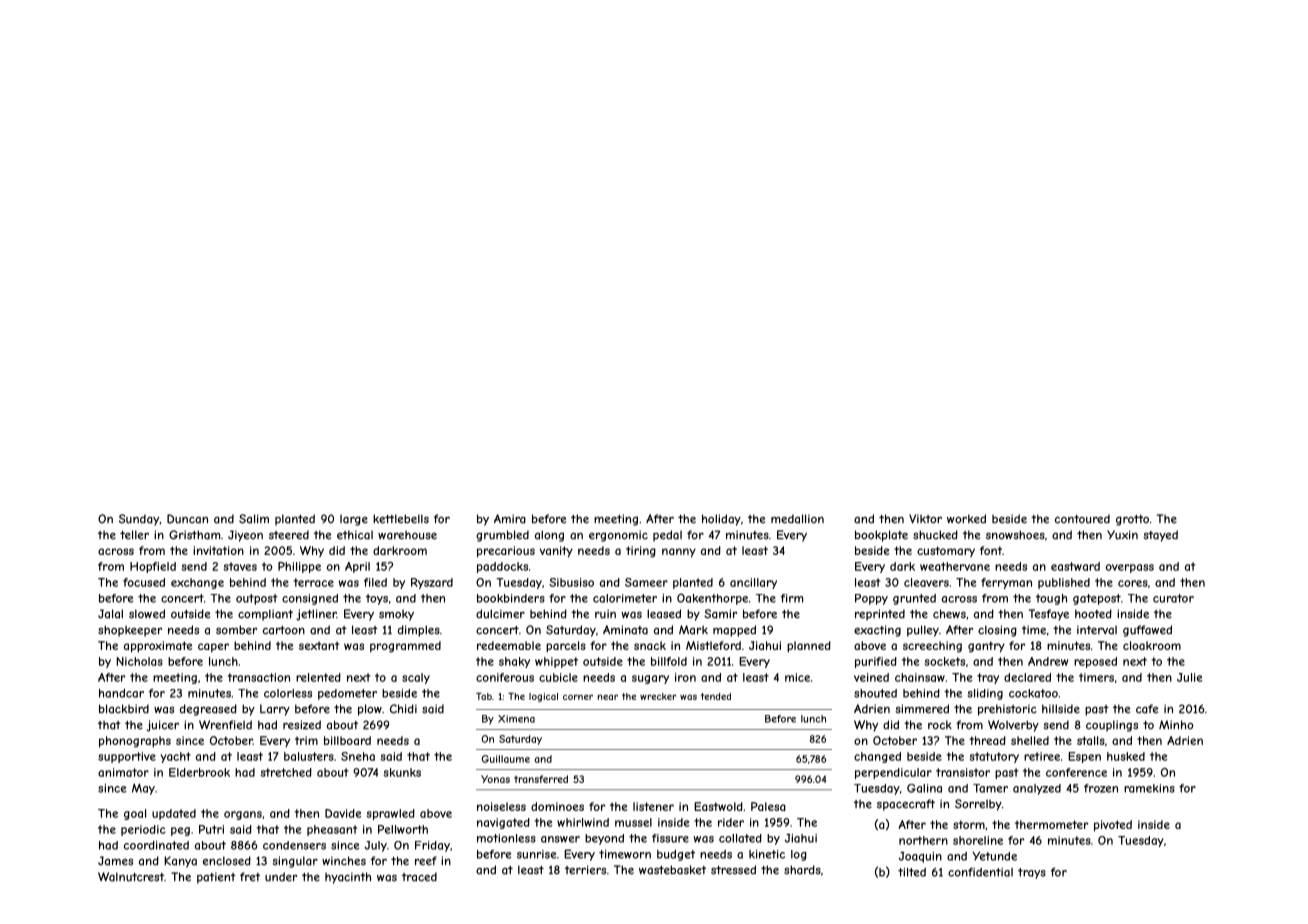  I want to click on overpass, so click(1130, 568).
